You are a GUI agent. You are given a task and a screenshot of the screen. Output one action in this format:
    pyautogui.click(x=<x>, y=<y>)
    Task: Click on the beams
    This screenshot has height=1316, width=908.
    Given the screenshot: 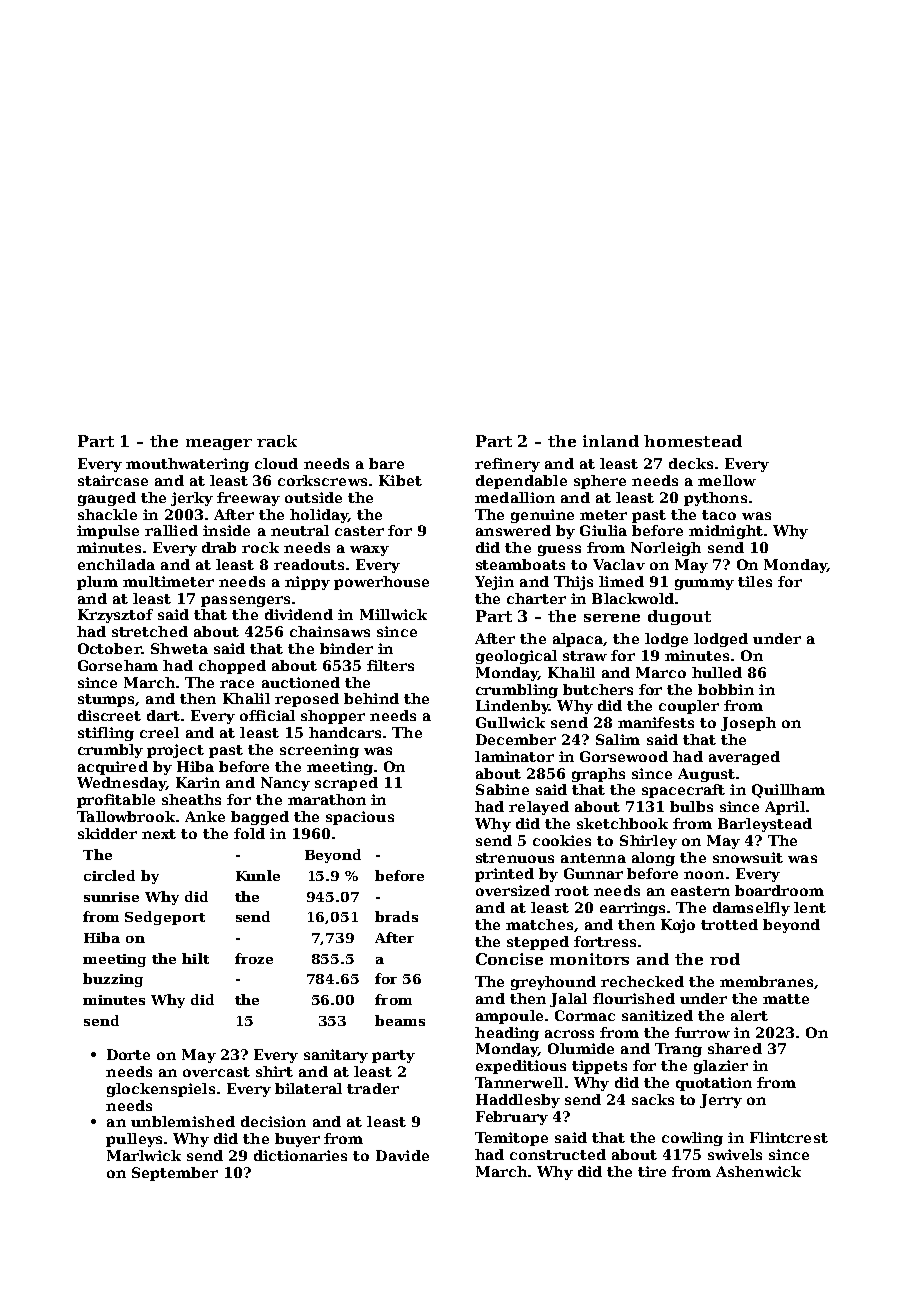 What is the action you would take?
    pyautogui.click(x=400, y=1020)
